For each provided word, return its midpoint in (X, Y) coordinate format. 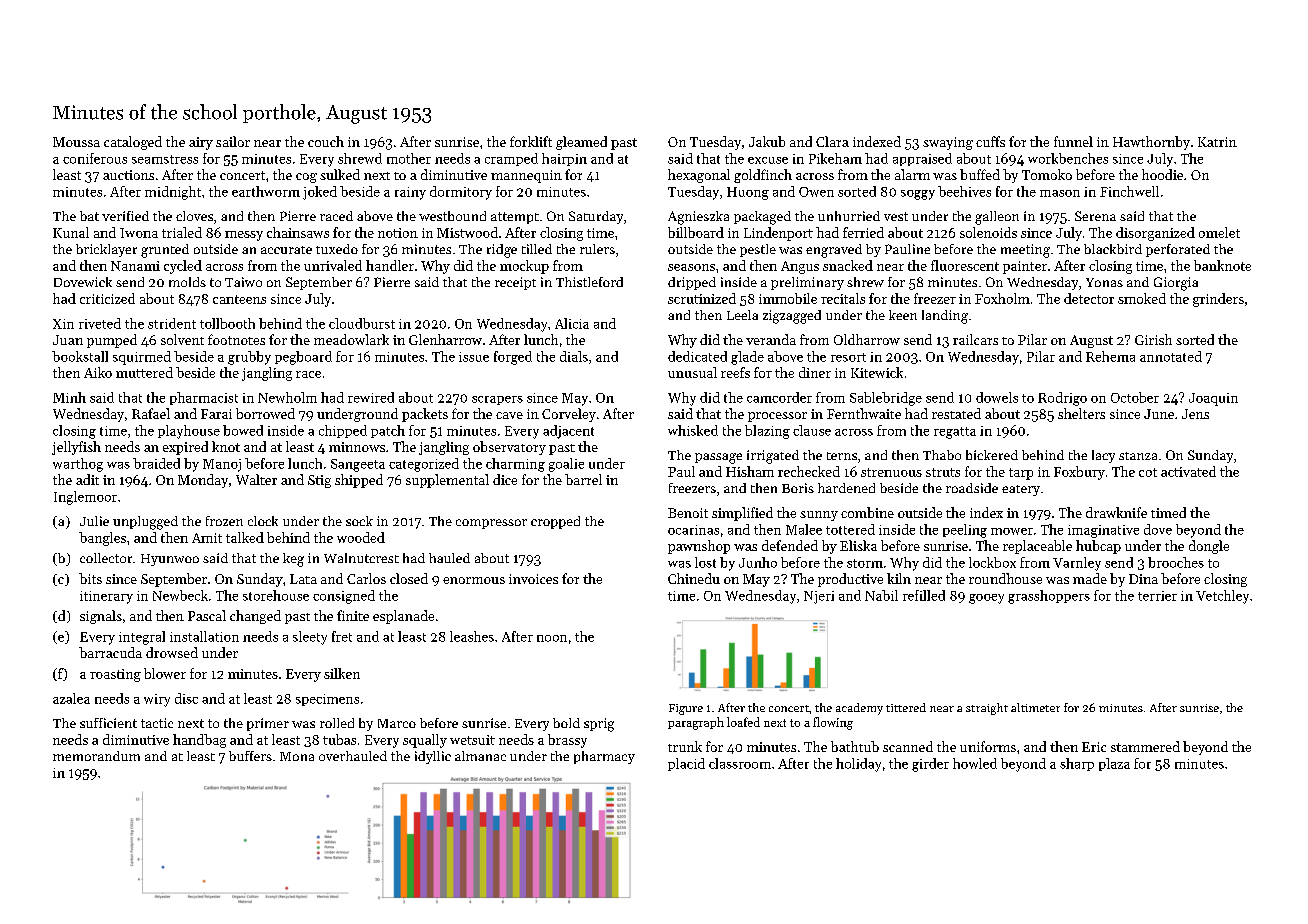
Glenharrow (445, 339)
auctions (128, 175)
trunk (685, 746)
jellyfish (76, 448)
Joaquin (1213, 399)
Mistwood (467, 232)
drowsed (172, 652)
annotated (1171, 356)
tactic (157, 723)
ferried (863, 232)
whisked (693, 430)
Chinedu (694, 578)
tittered (906, 707)
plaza (1114, 764)
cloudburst (362, 323)
